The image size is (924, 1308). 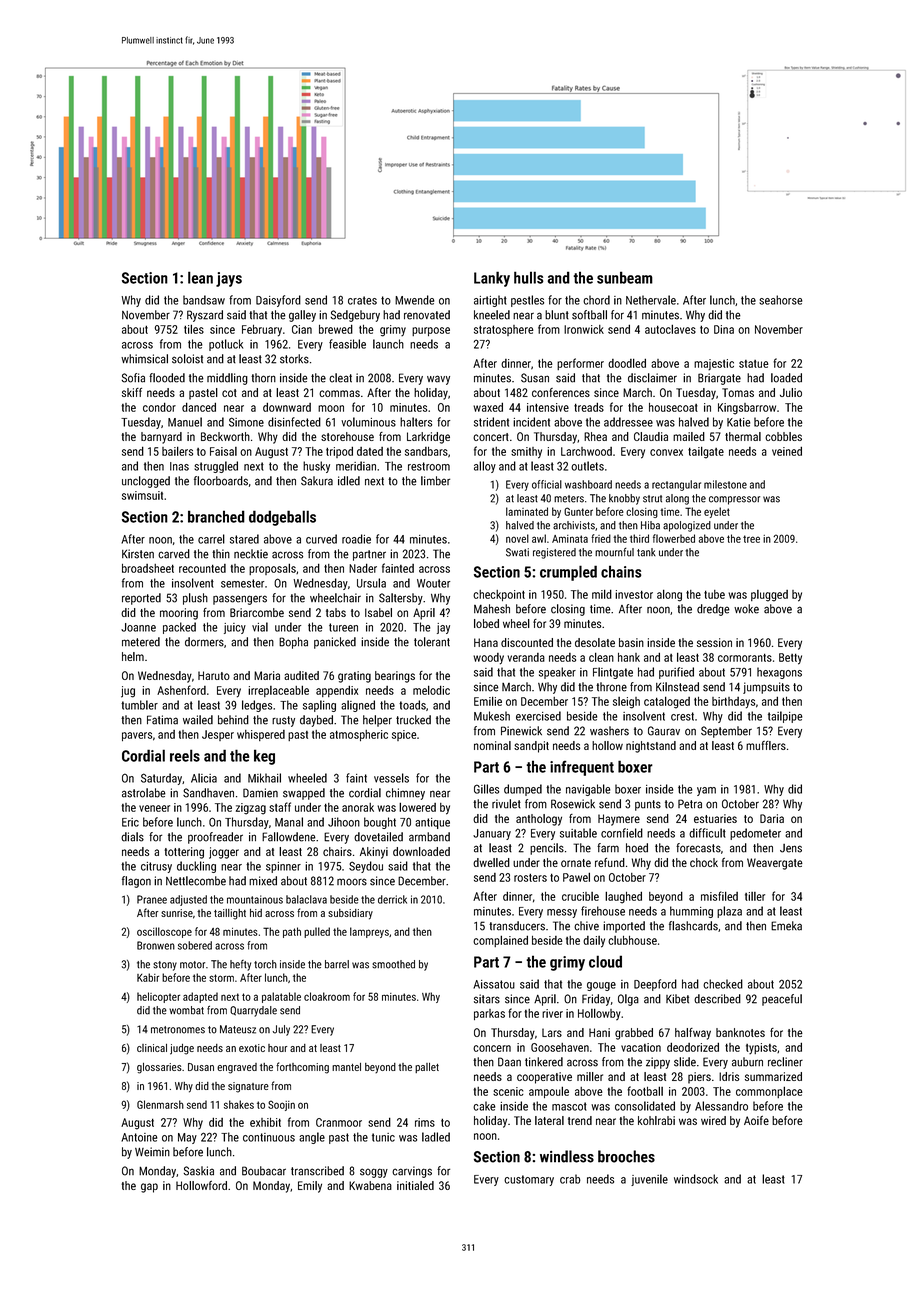 I want to click on mufflers, so click(x=766, y=745).
